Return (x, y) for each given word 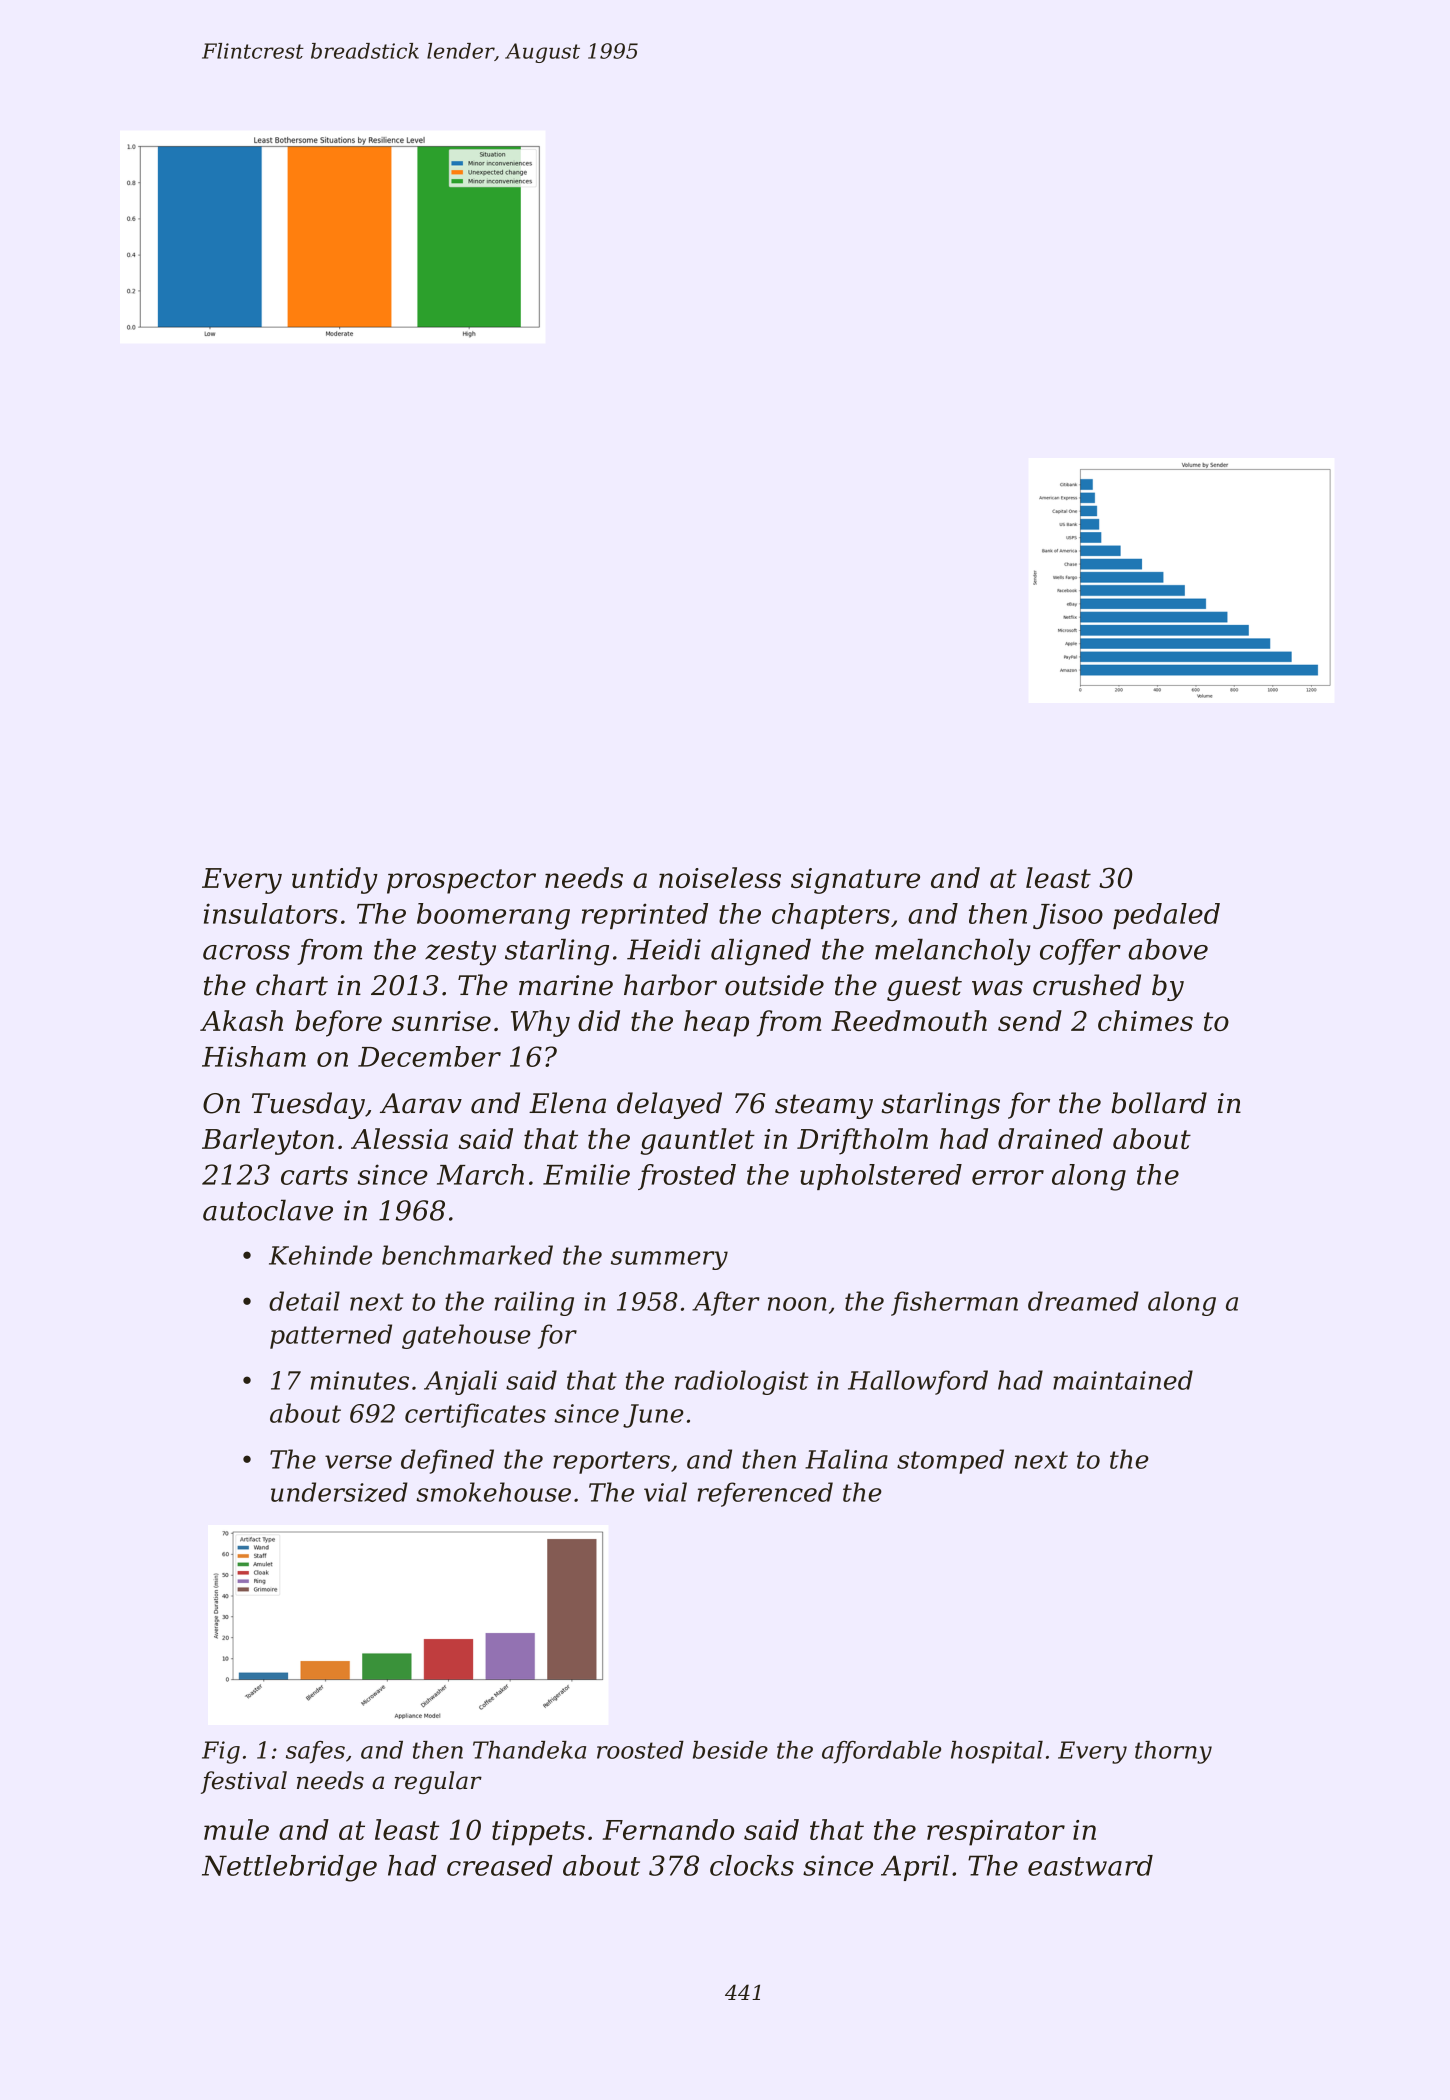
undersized (339, 1492)
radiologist (741, 1382)
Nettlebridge (289, 1868)
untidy (335, 880)
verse (358, 1462)
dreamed (1083, 1301)
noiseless (720, 877)
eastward (1090, 1865)
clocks (752, 1865)
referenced (765, 1494)
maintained (1123, 1380)
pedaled (1166, 916)
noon (797, 1304)
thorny (1173, 1752)
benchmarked (467, 1255)
